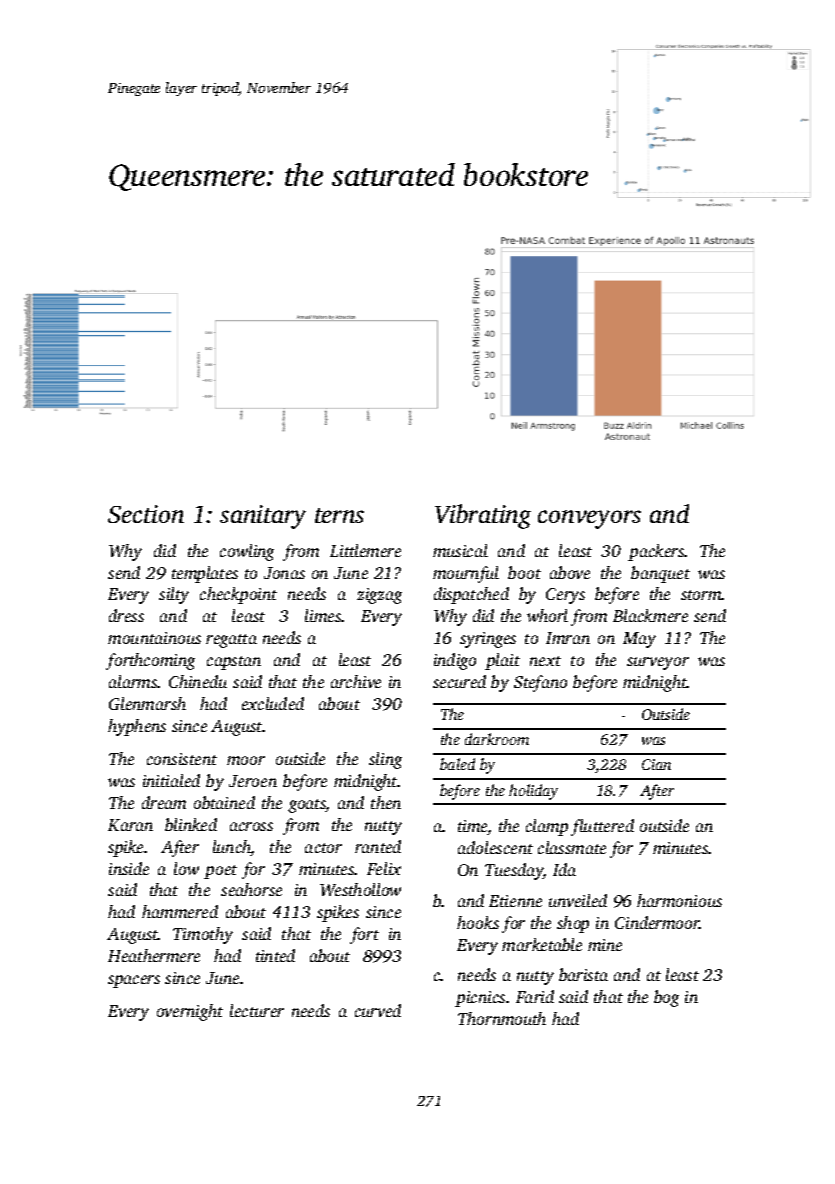 The width and height of the document is (835, 1184). What do you see at coordinates (275, 955) in the document?
I see `tinted` at bounding box center [275, 955].
